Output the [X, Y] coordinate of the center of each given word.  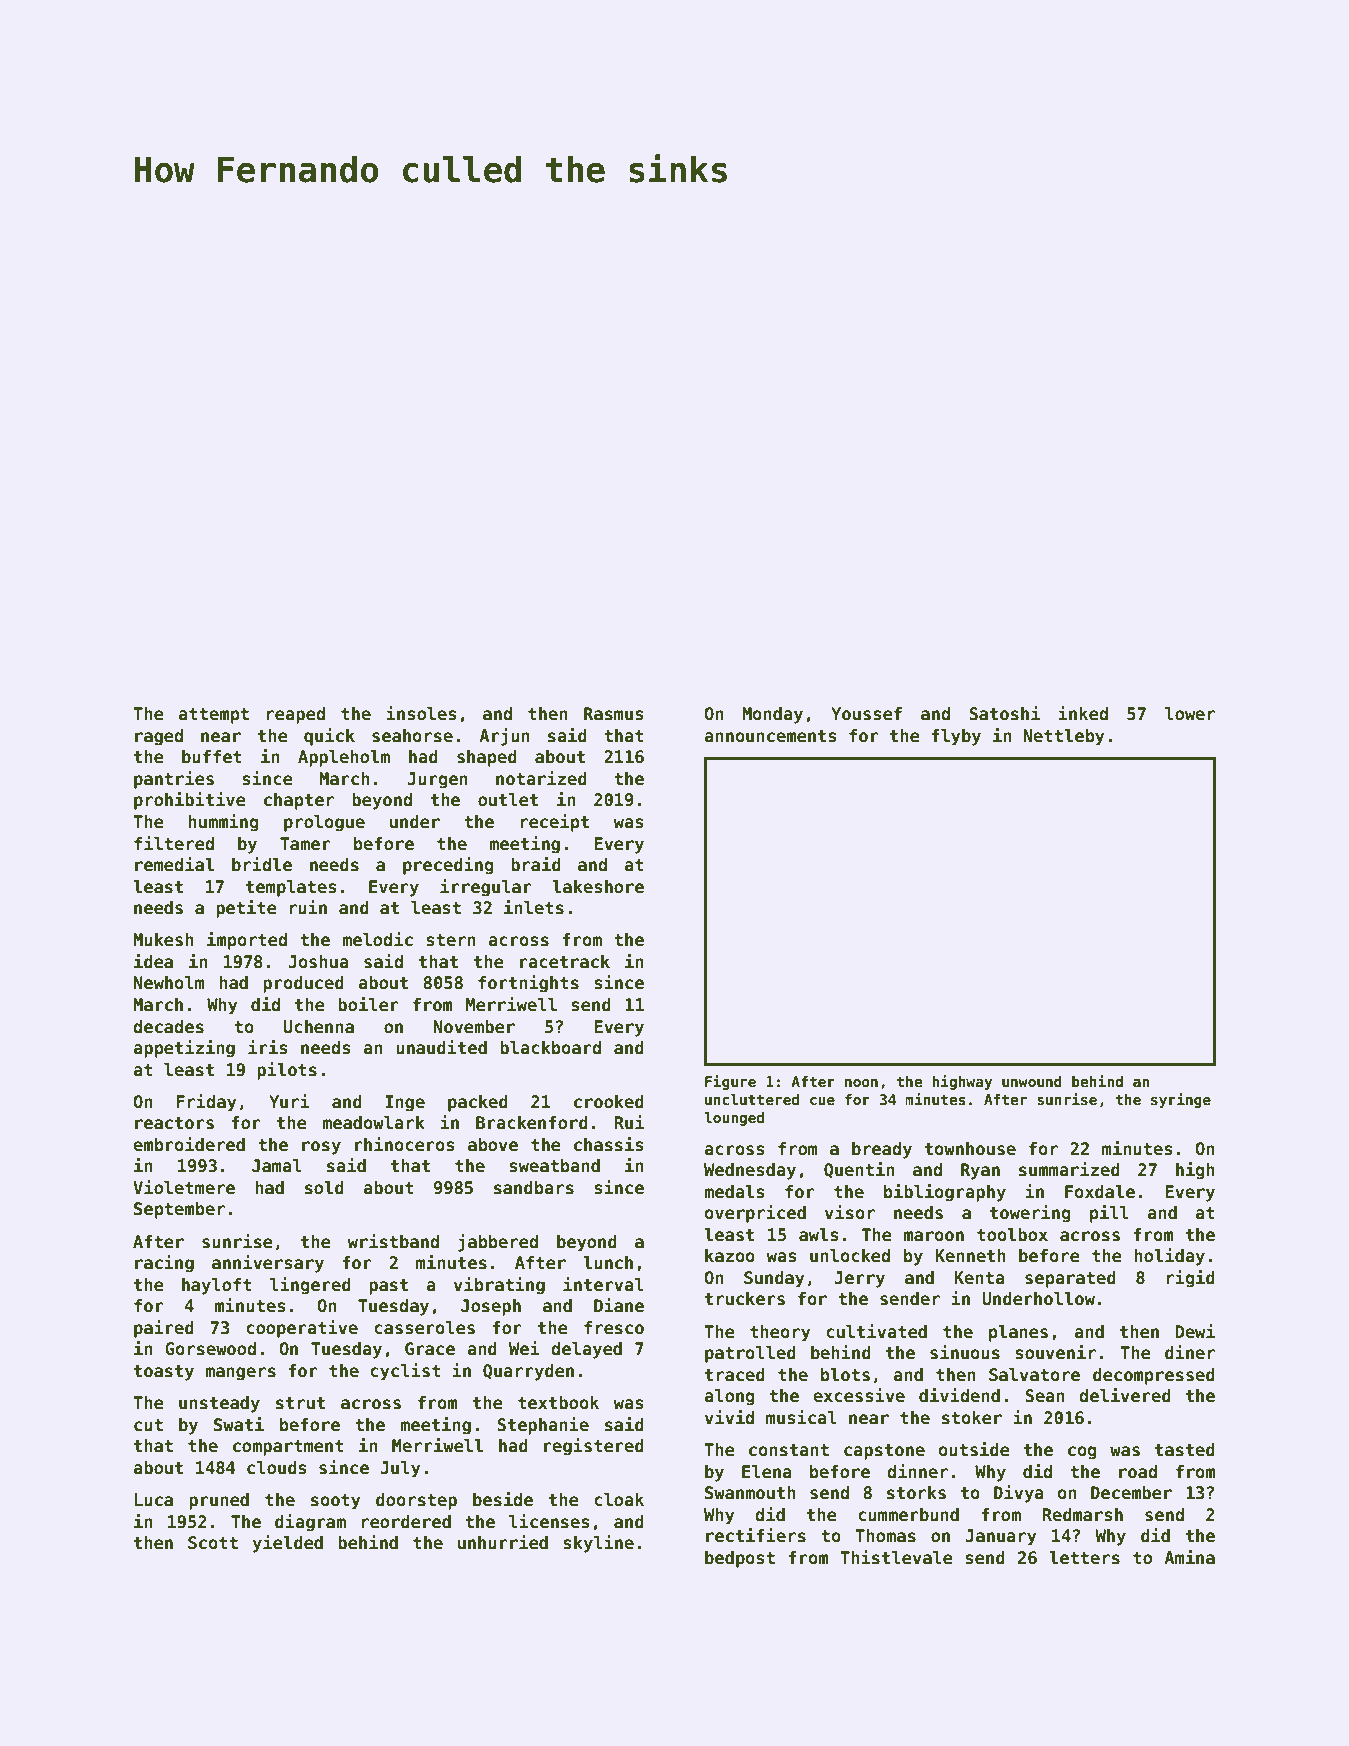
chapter [299, 801]
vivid [729, 1417]
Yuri [289, 1101]
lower [1190, 714]
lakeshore [598, 887]
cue [822, 1101]
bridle [262, 864]
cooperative [302, 1329]
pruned [219, 1501]
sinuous [965, 1352]
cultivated [876, 1331]
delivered [1125, 1395]
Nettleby [1064, 737]
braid [536, 864]
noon [861, 1083]
